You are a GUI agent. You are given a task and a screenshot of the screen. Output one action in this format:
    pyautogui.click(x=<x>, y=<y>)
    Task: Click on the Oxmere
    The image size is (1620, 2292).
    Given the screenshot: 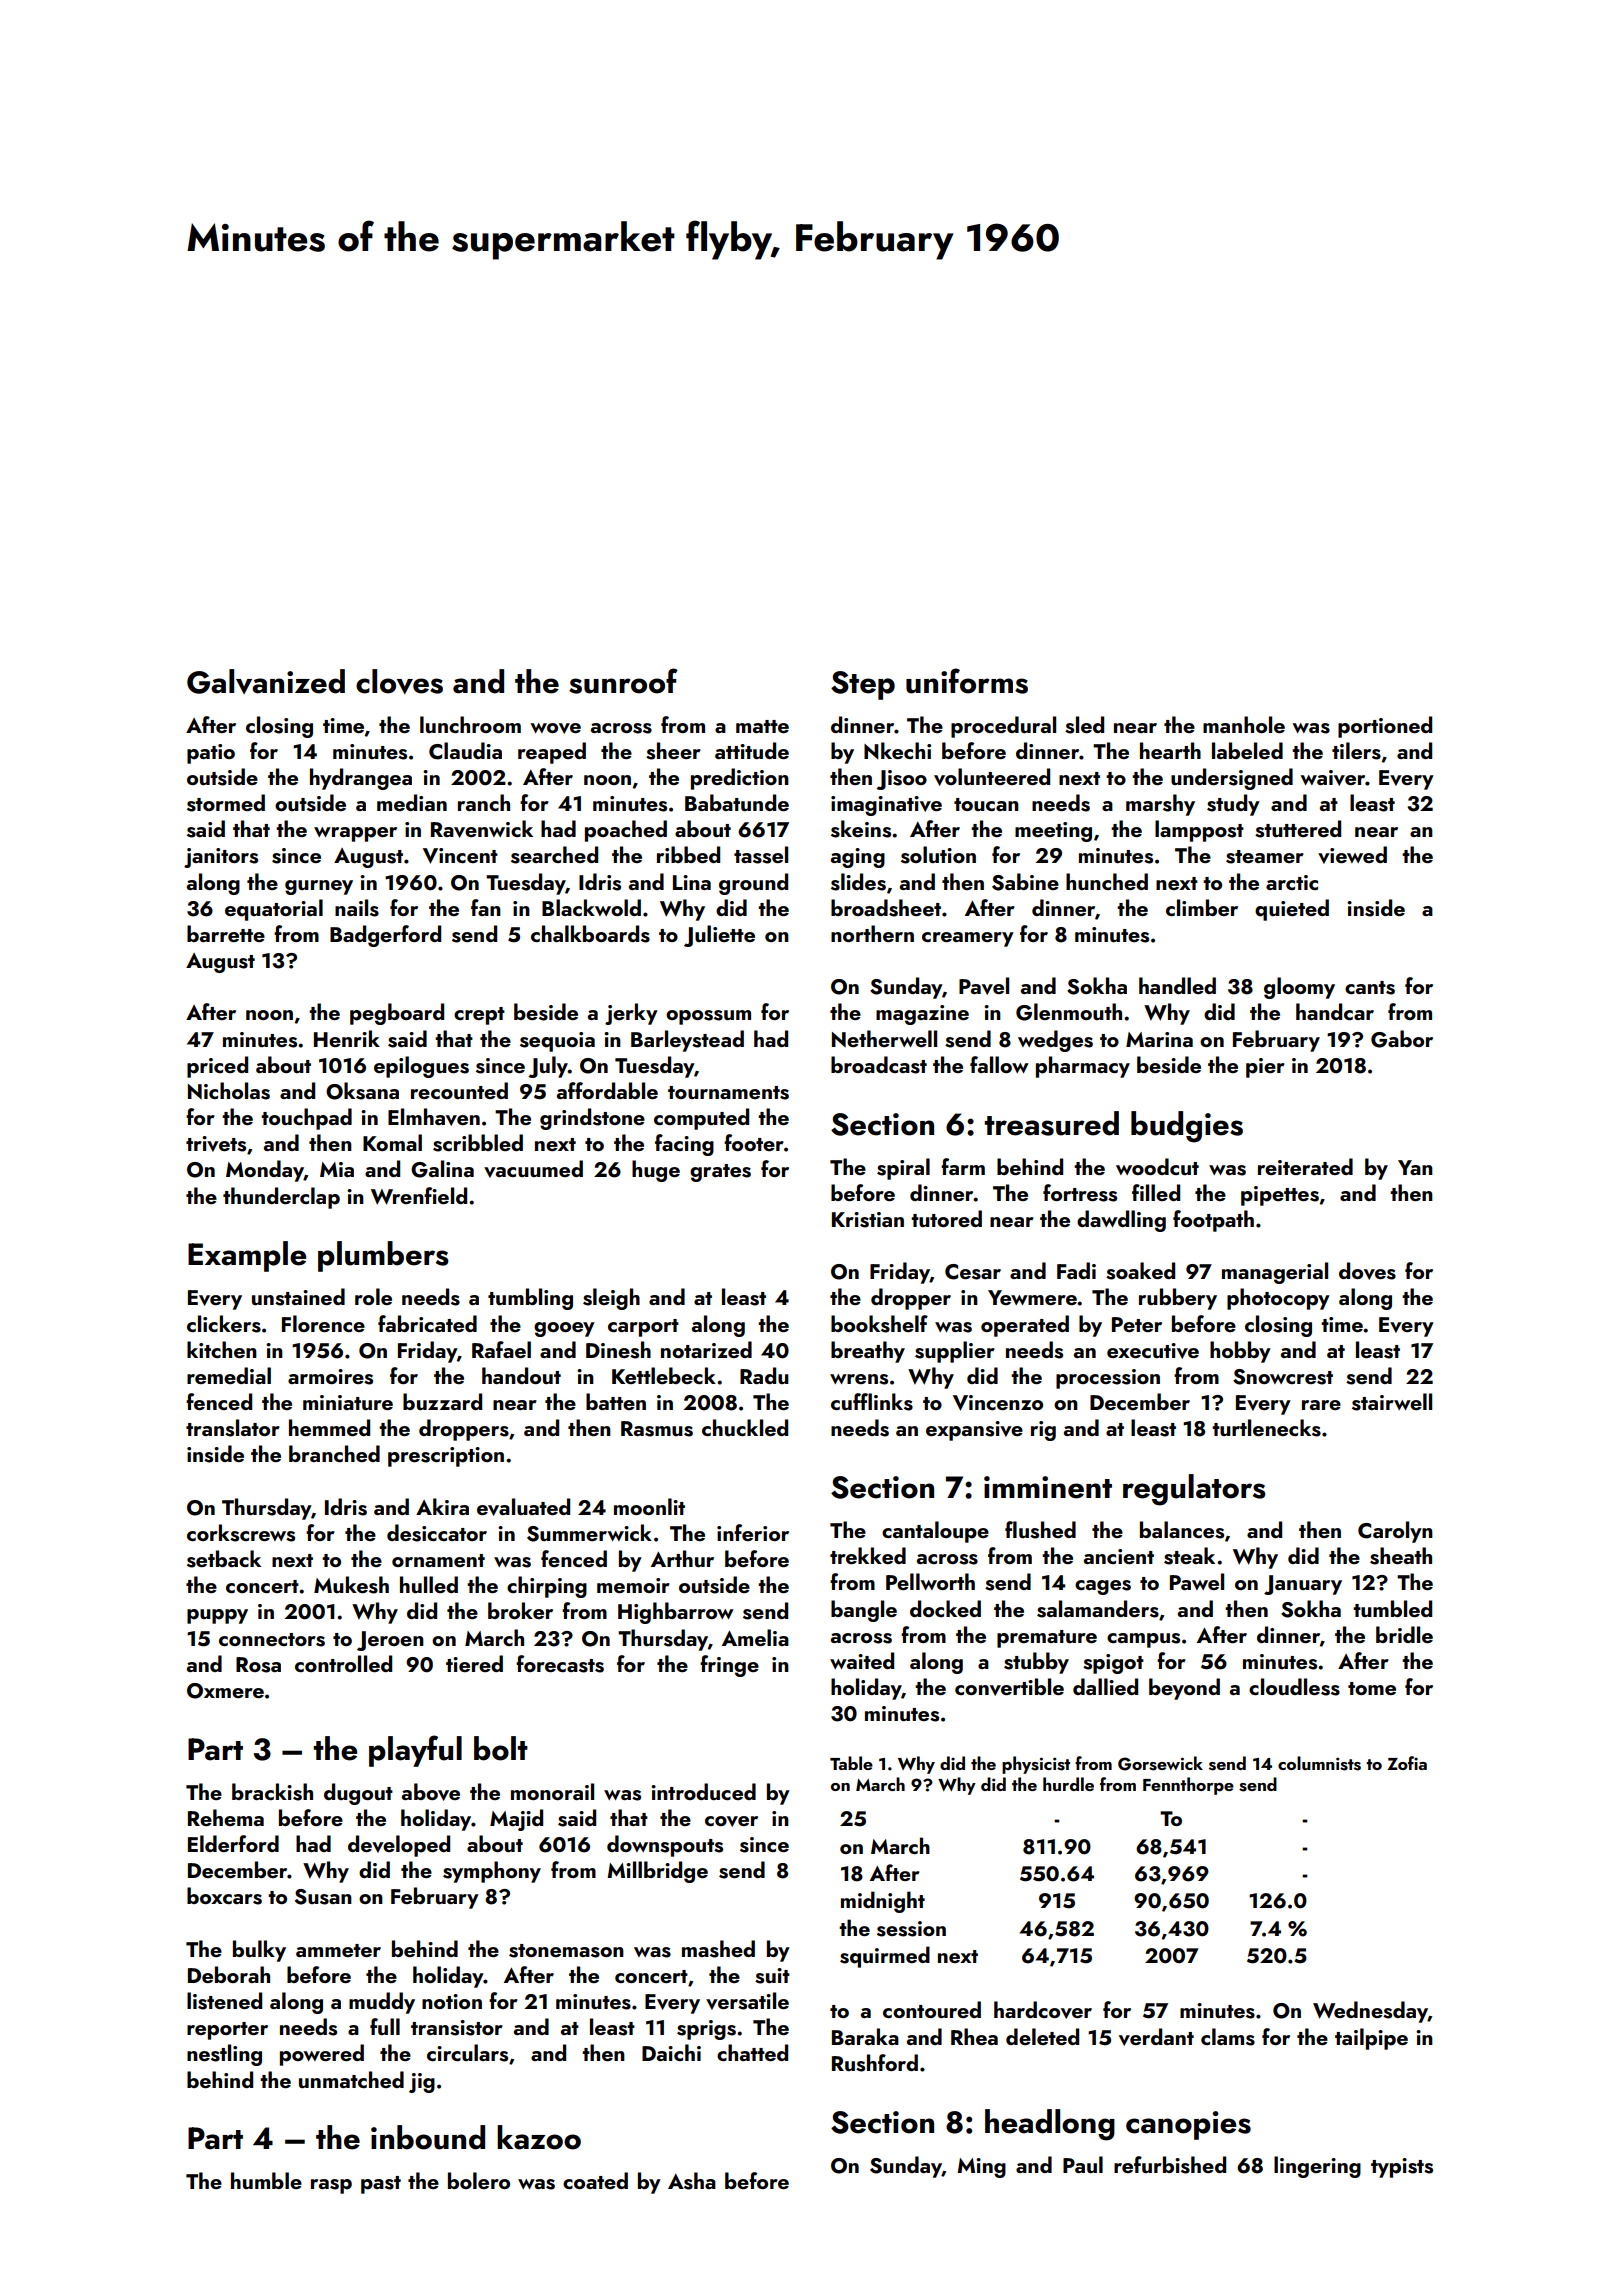 What is the action you would take?
    pyautogui.click(x=225, y=1691)
